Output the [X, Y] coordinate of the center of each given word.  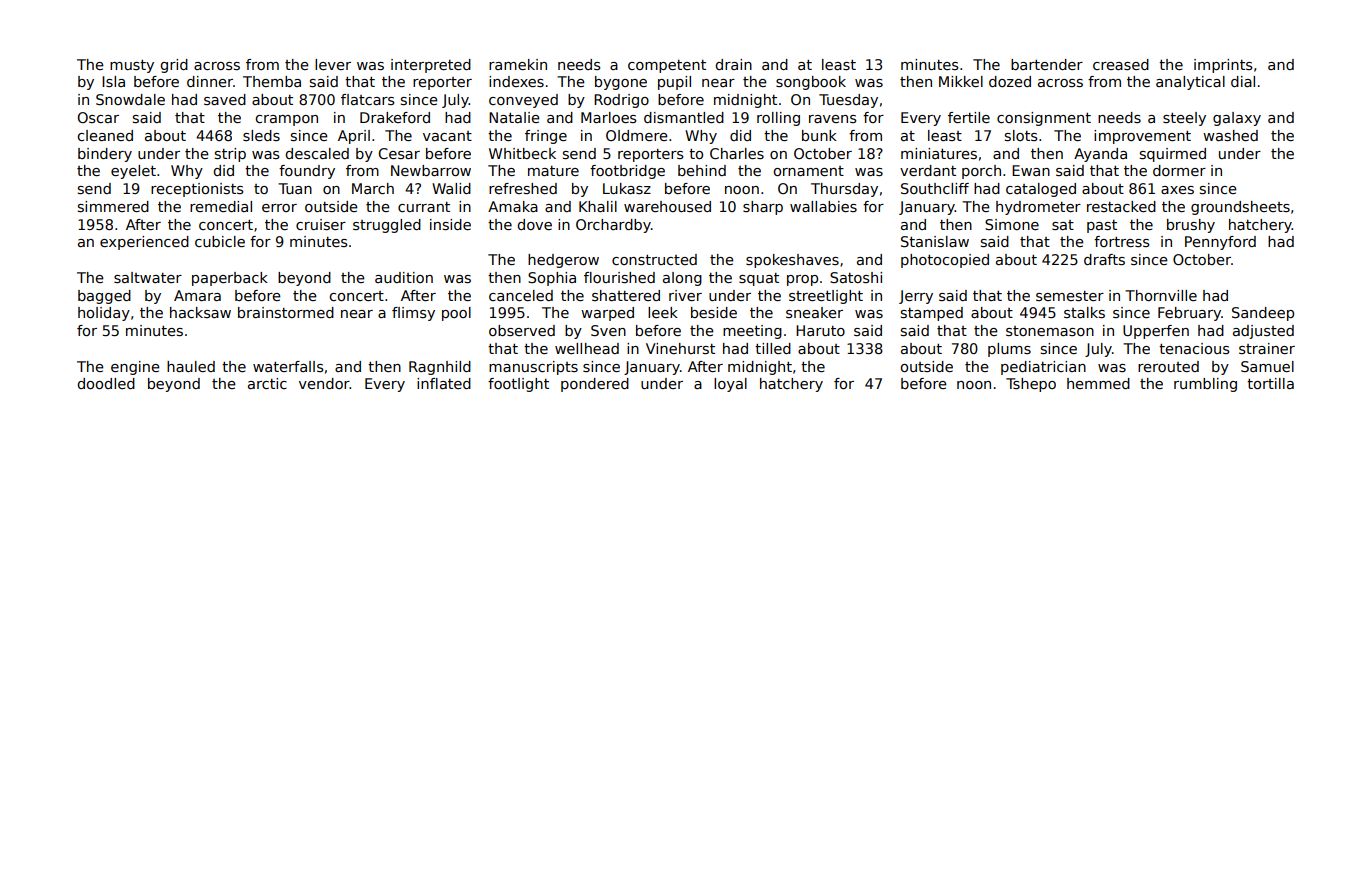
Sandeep [1263, 314]
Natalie [514, 117]
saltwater [148, 277]
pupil [674, 83]
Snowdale [130, 99]
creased [1121, 64]
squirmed [1173, 155]
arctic [267, 383]
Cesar [399, 153]
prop [802, 280]
